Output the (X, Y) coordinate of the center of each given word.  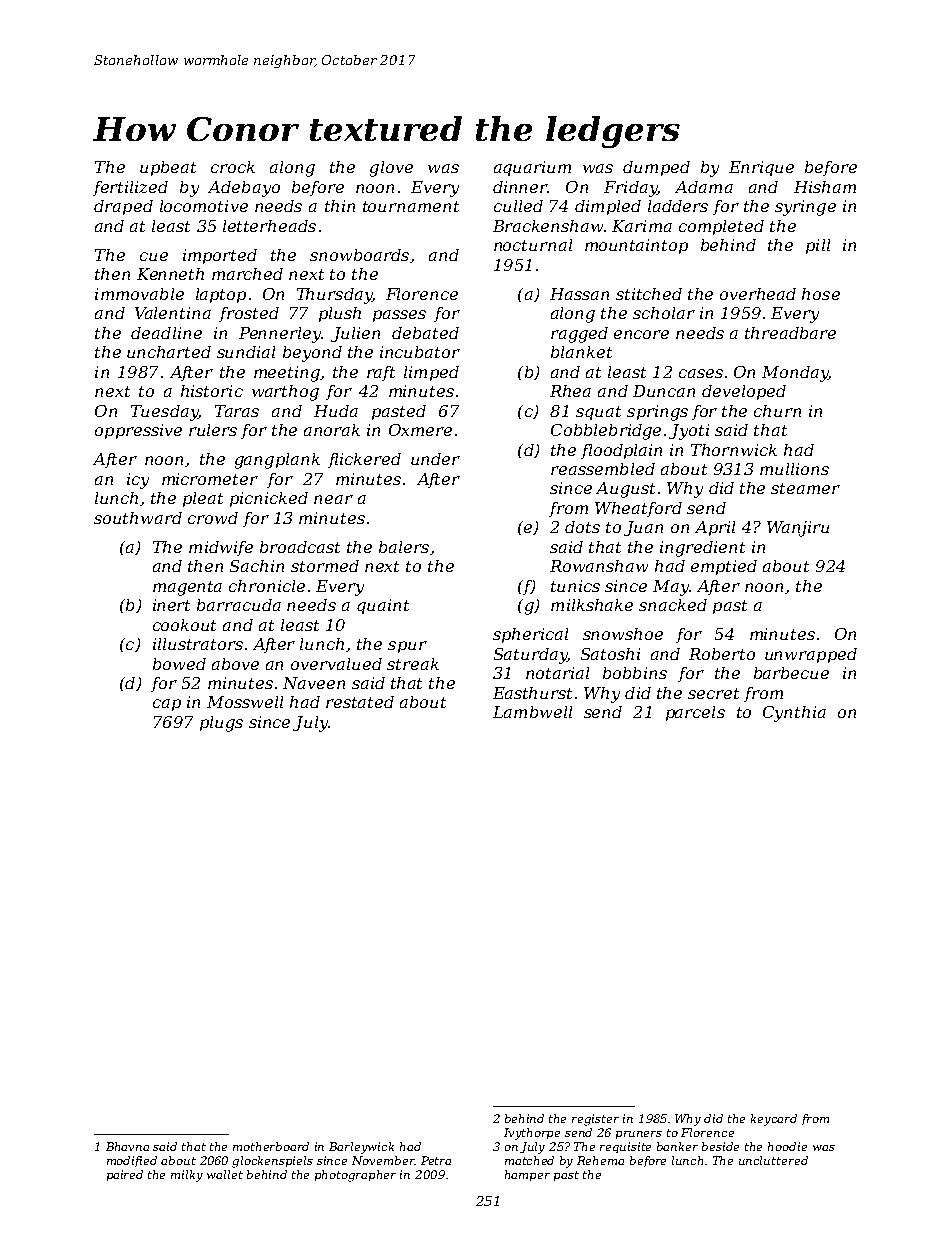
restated (360, 702)
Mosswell (245, 702)
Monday (795, 374)
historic (212, 391)
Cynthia (794, 714)
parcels (695, 713)
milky (187, 1176)
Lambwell (532, 712)
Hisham (825, 187)
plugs (221, 724)
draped (123, 207)
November (383, 1160)
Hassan (579, 294)
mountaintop (636, 246)
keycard (774, 1120)
